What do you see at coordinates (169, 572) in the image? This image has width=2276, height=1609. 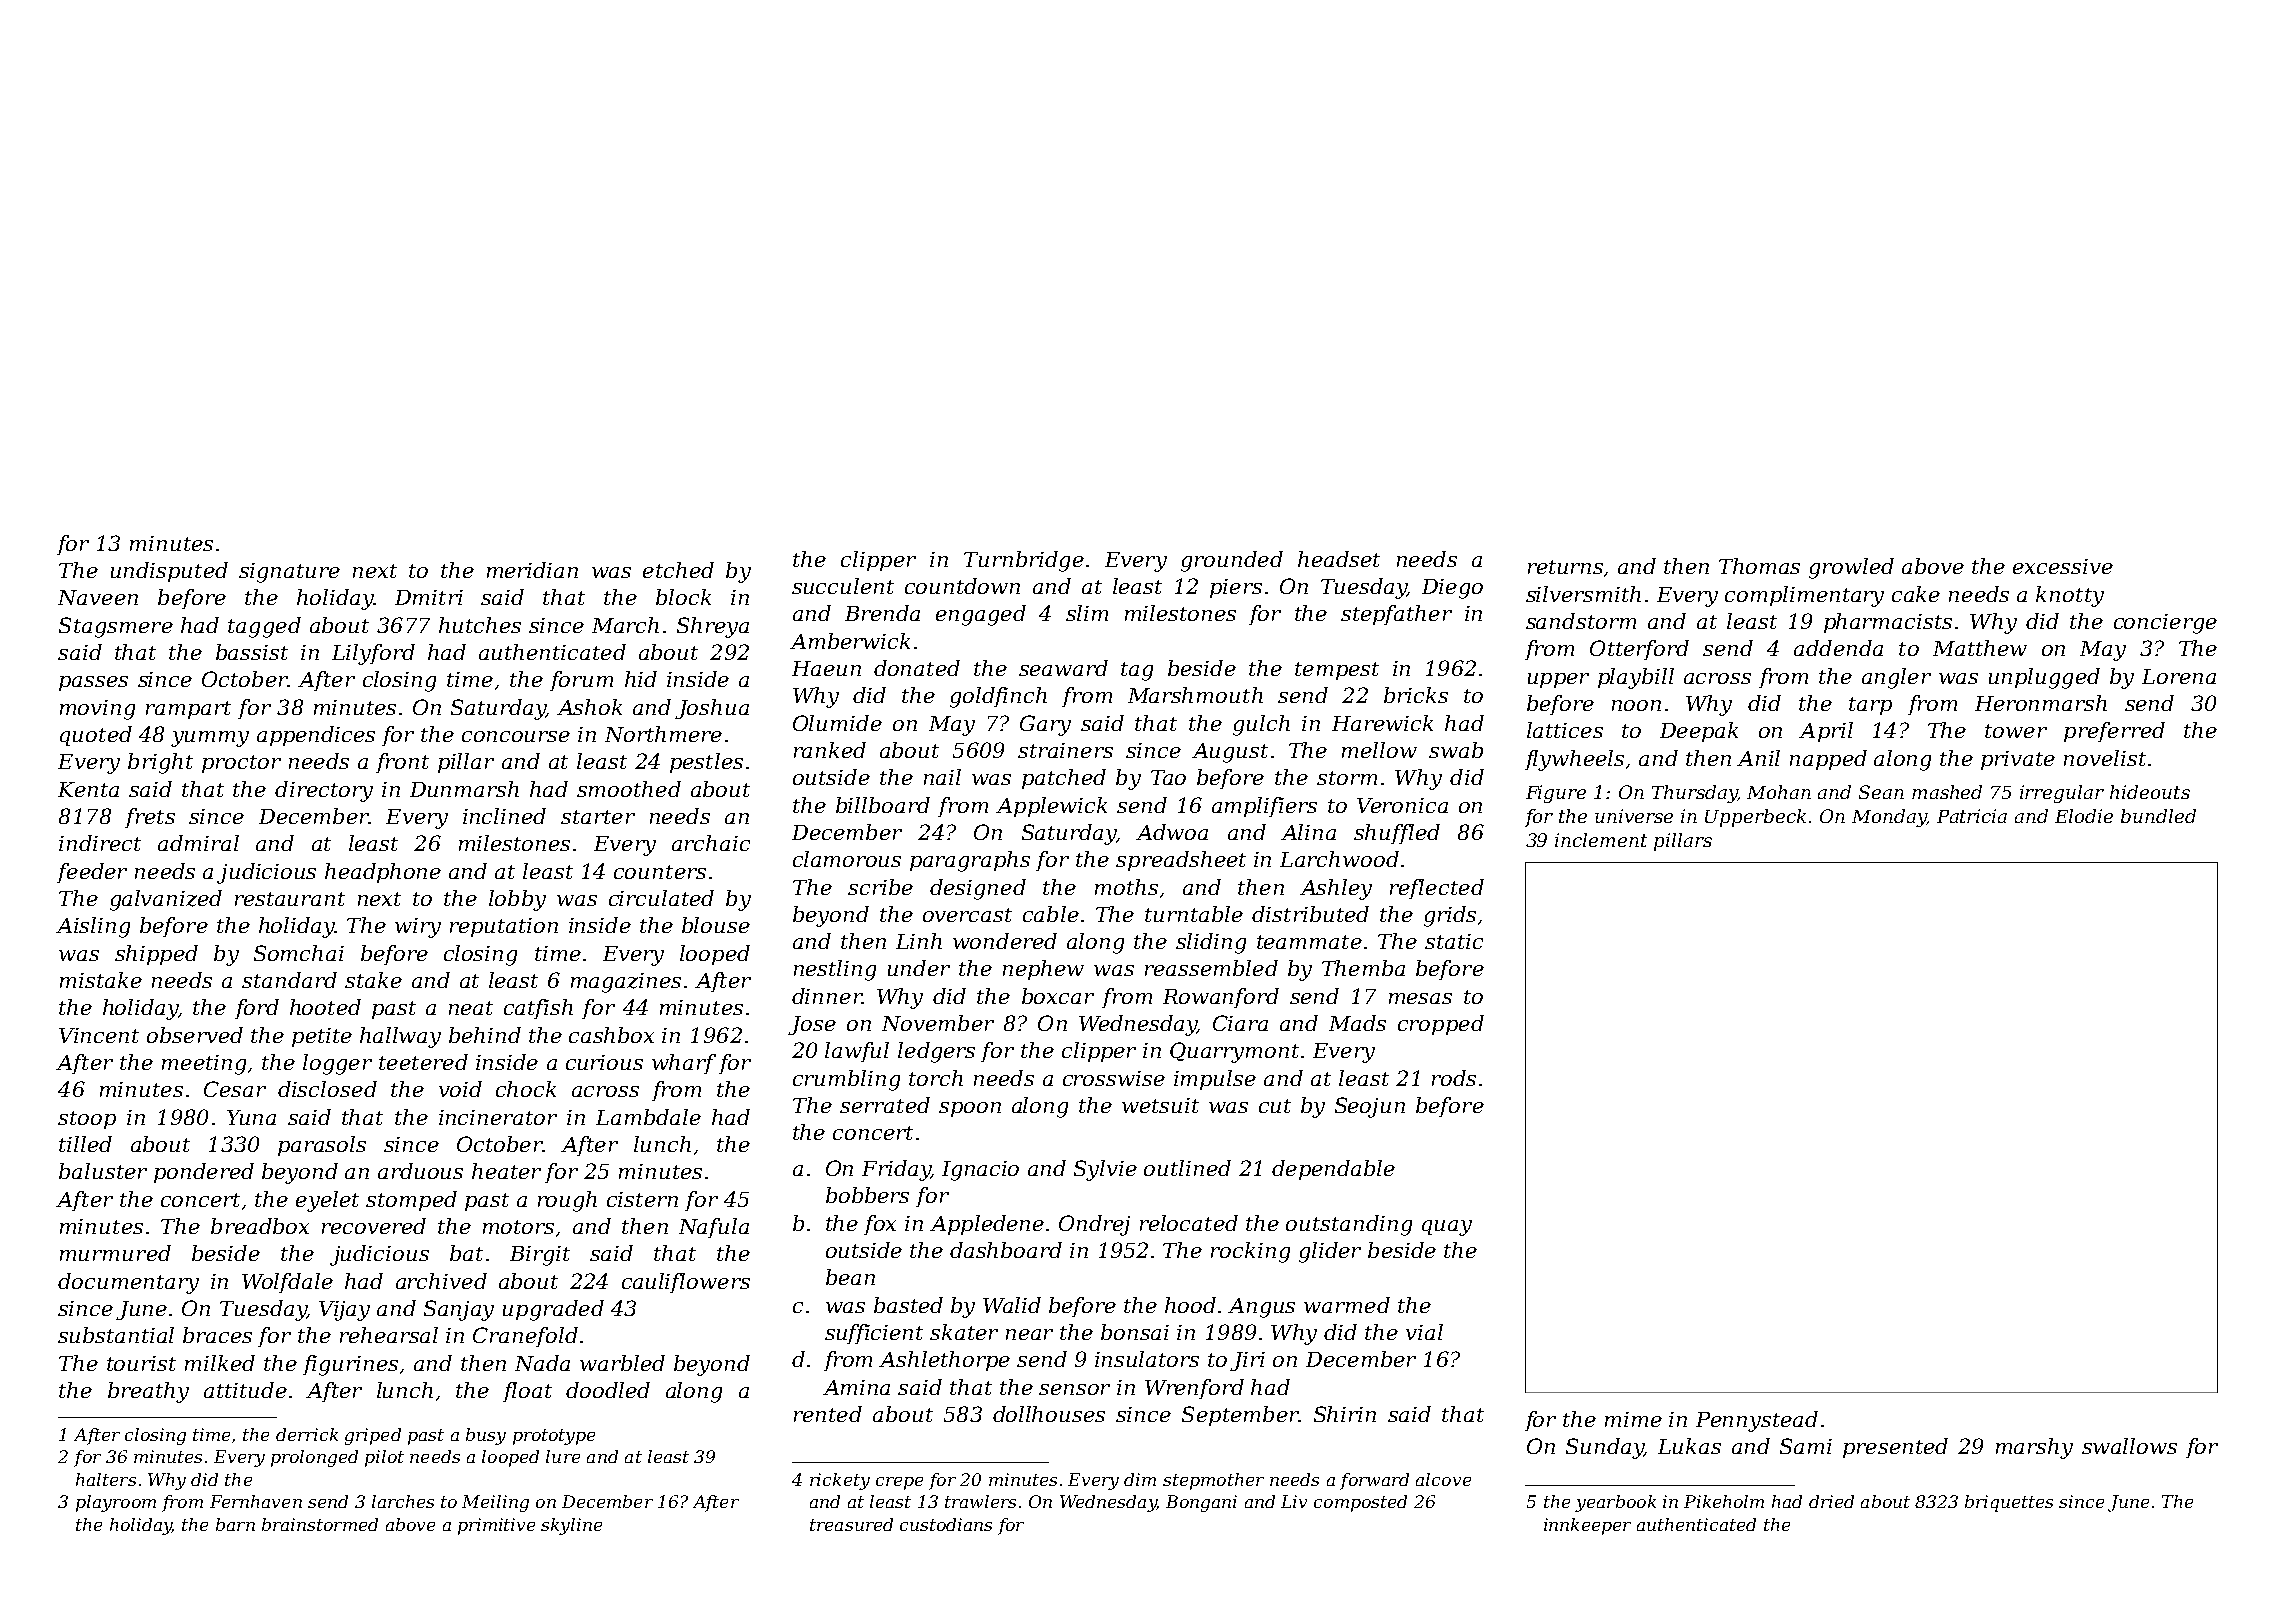 I see `undisputed` at bounding box center [169, 572].
